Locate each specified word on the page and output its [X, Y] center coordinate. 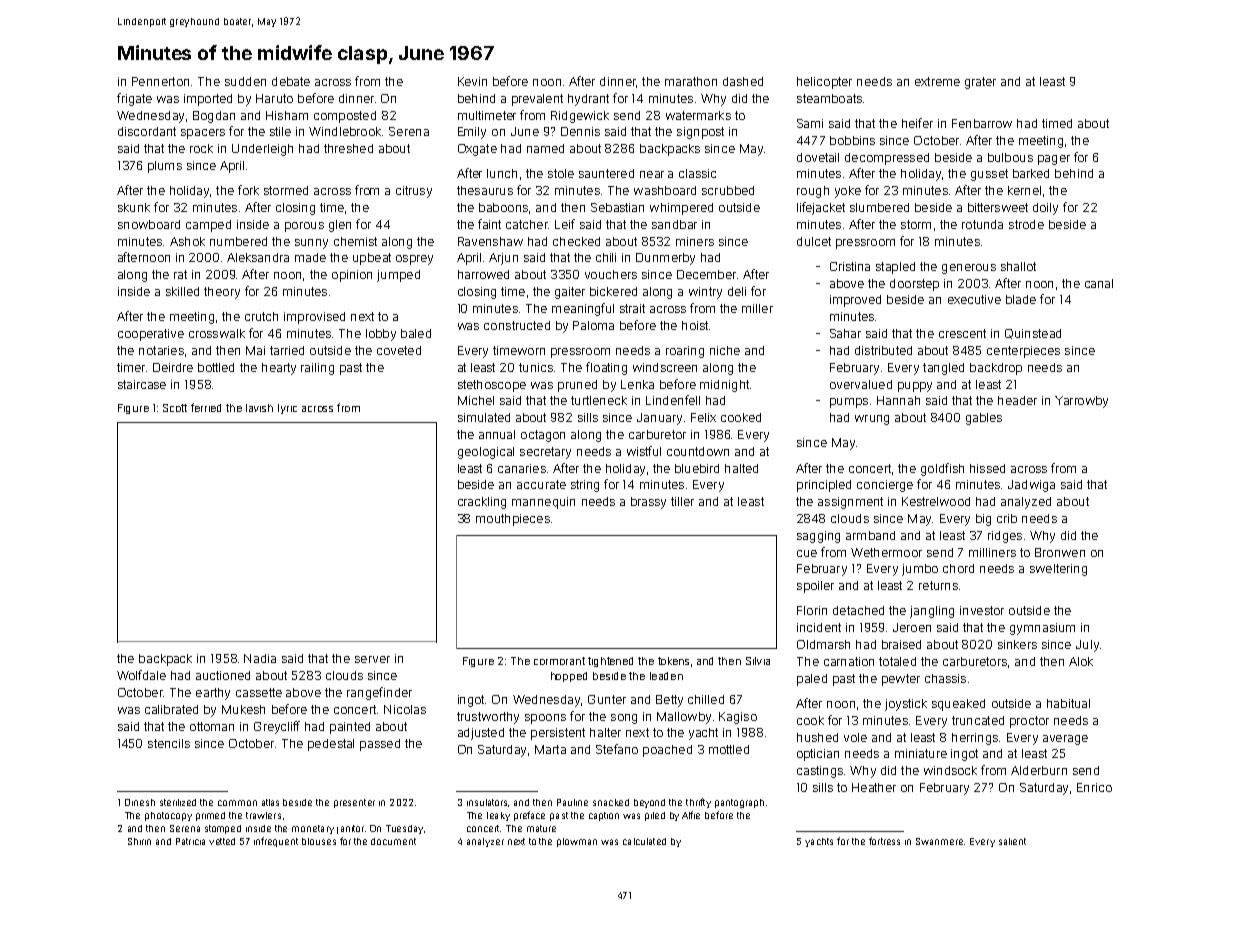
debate [291, 81]
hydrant [588, 100]
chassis [945, 678]
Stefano [617, 749]
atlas [270, 802]
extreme [937, 81]
